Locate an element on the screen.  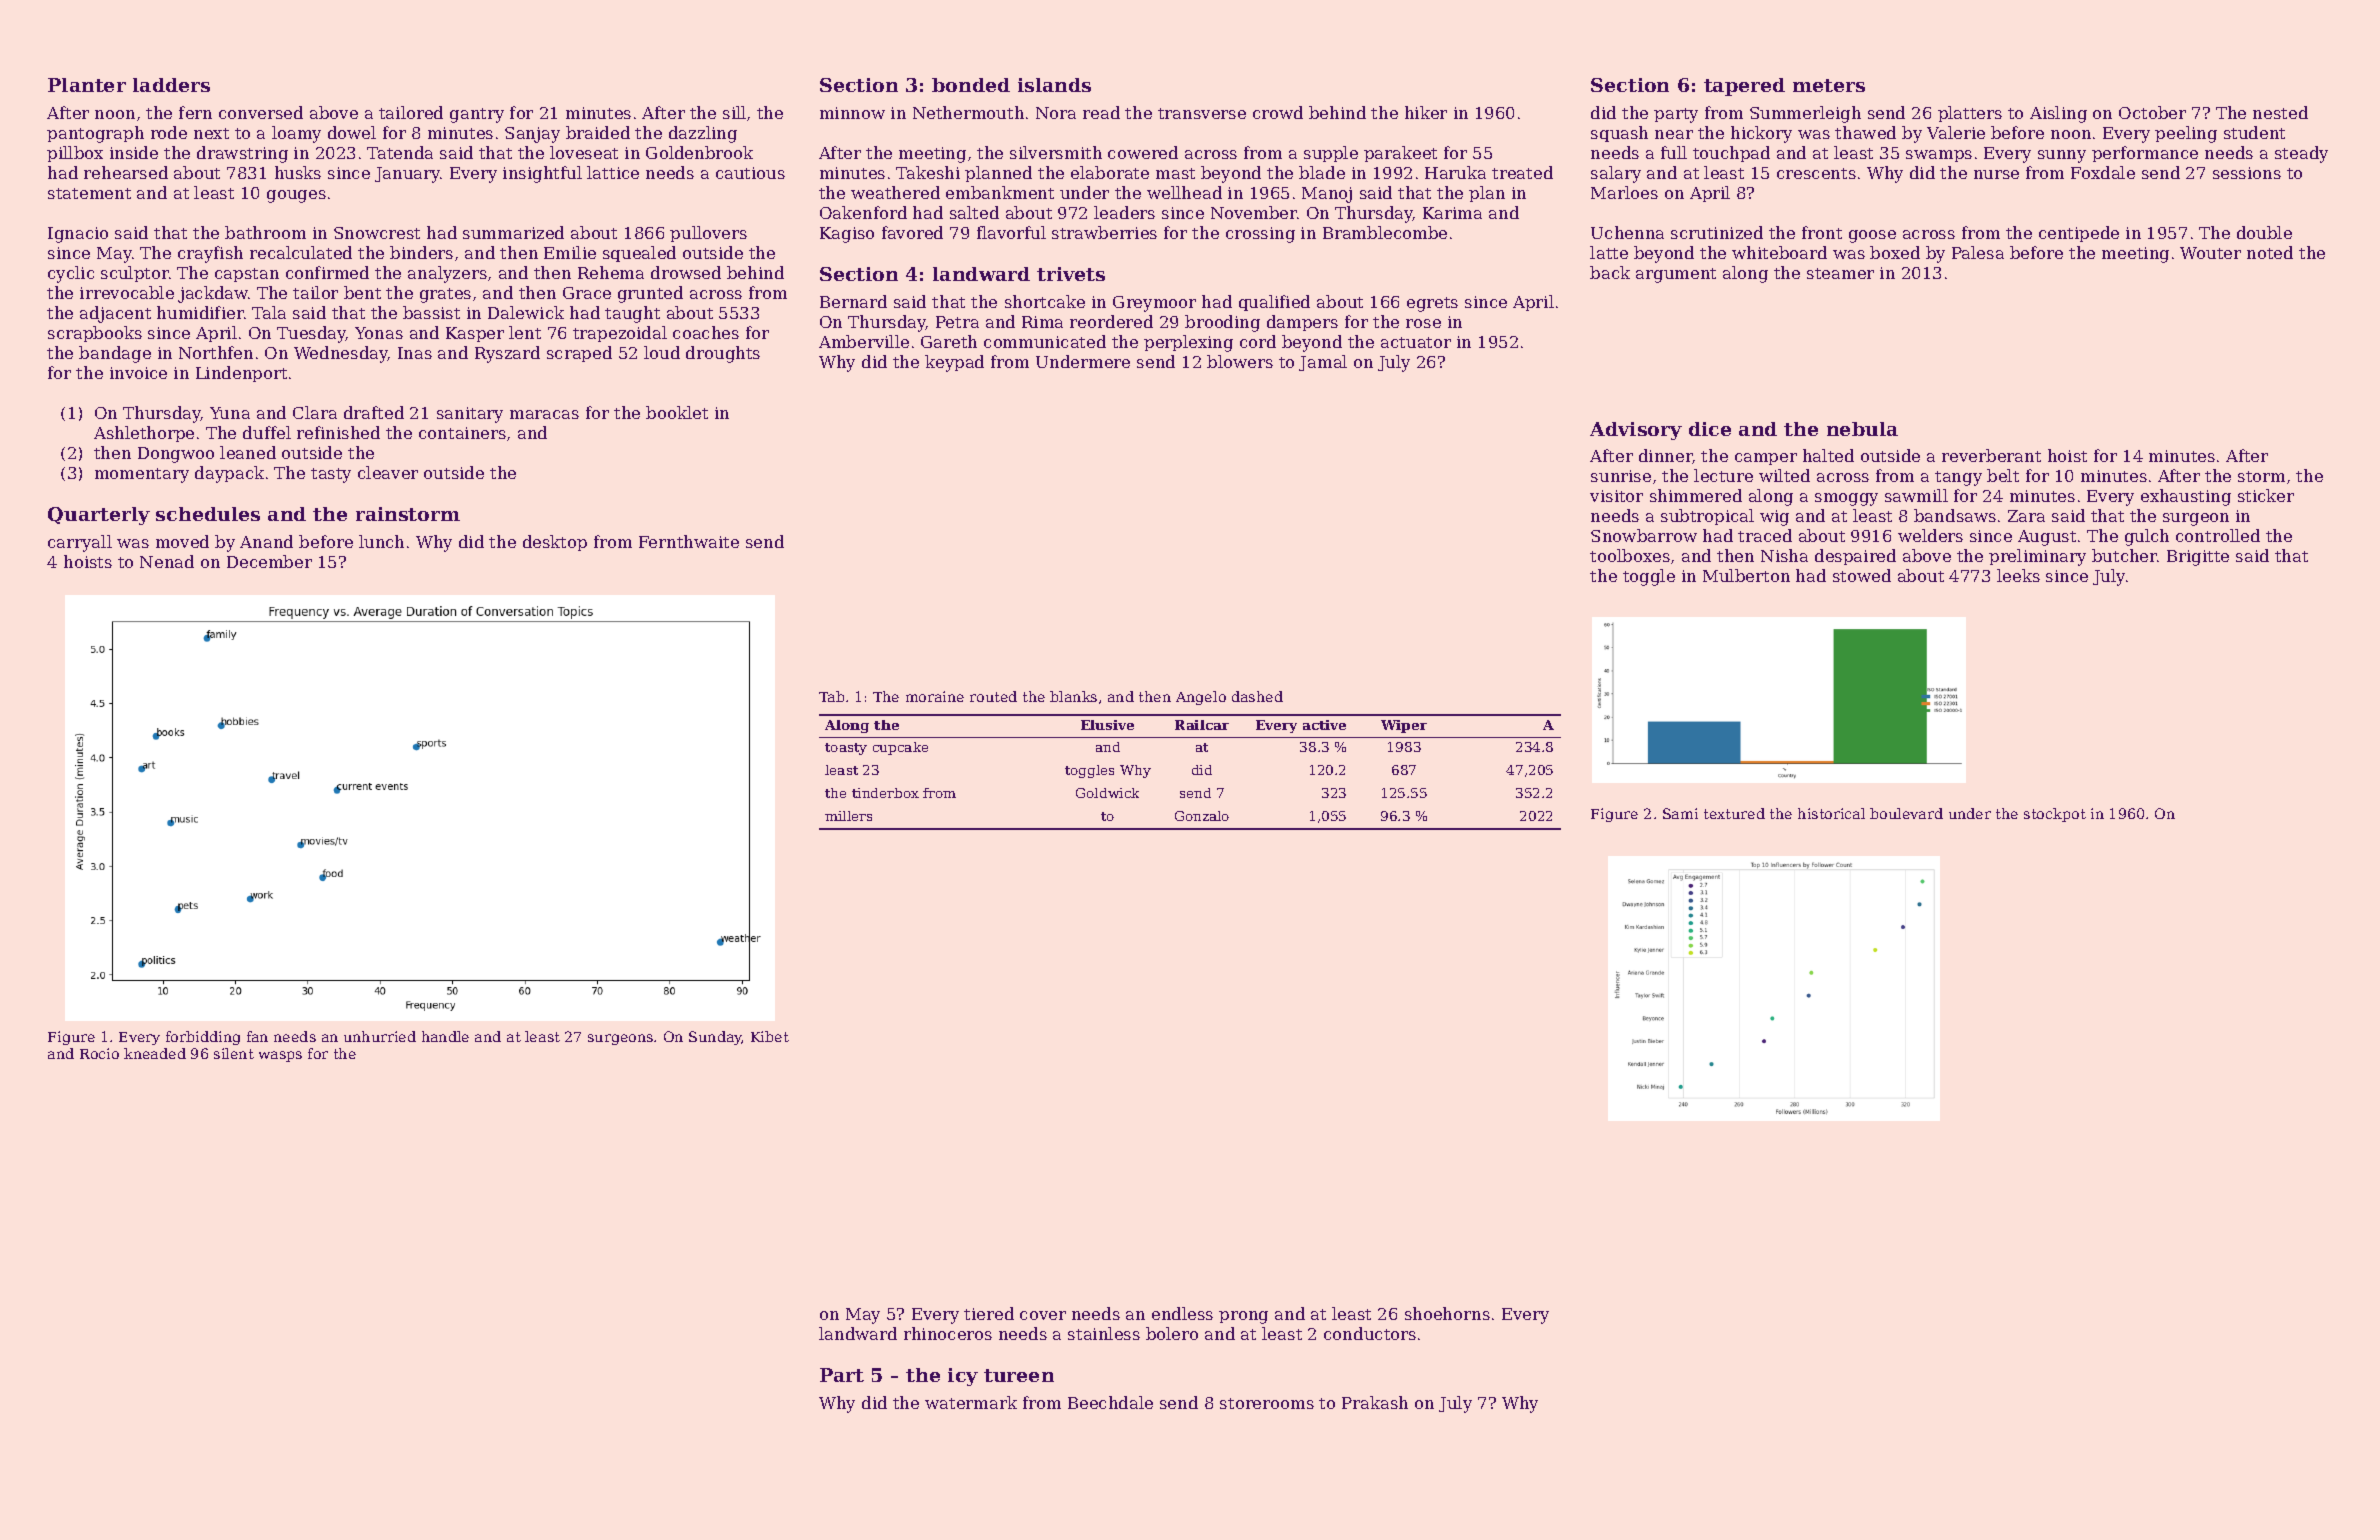
dice is located at coordinates (1710, 429).
